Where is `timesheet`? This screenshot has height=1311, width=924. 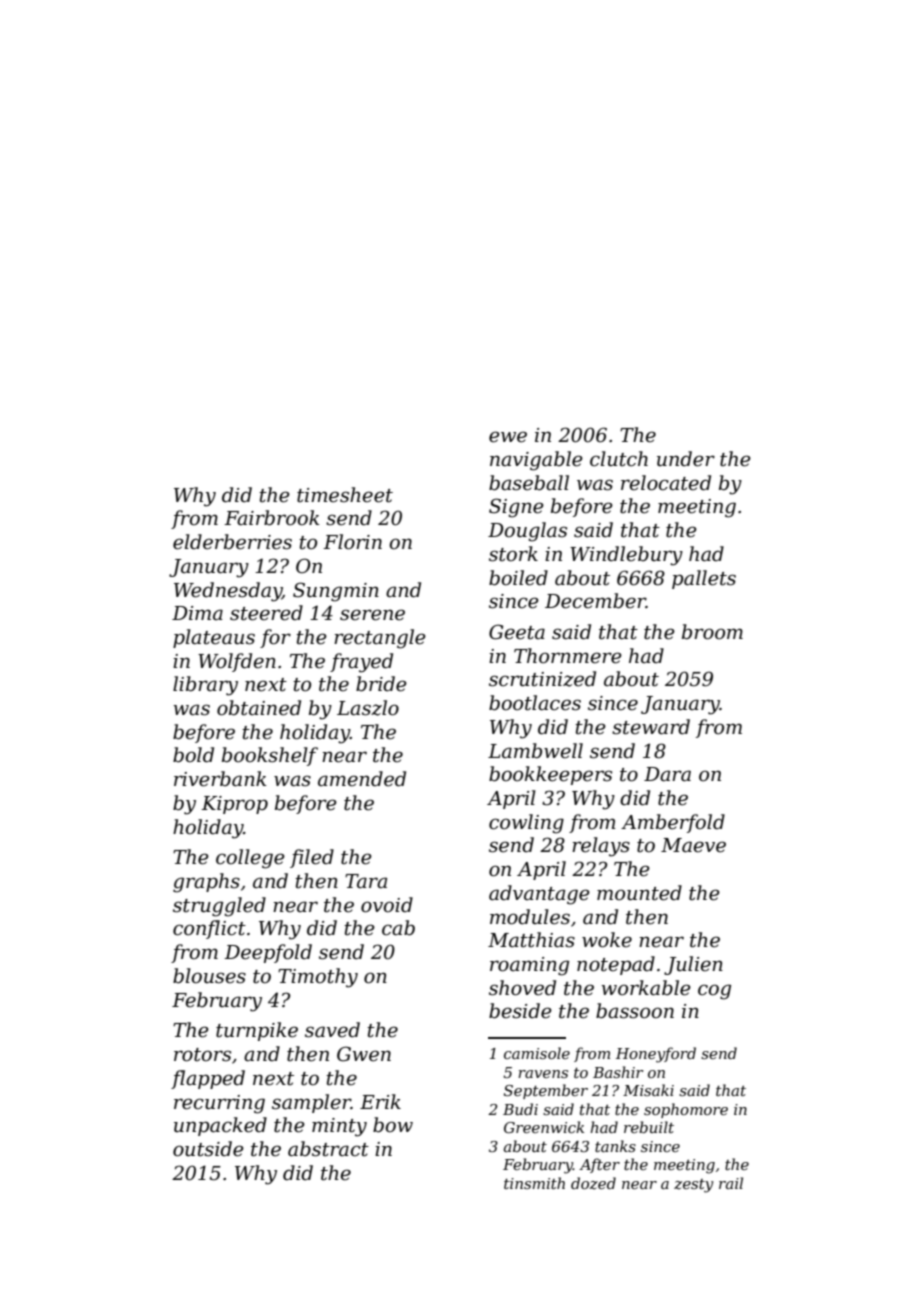 timesheet is located at coordinates (345, 495).
